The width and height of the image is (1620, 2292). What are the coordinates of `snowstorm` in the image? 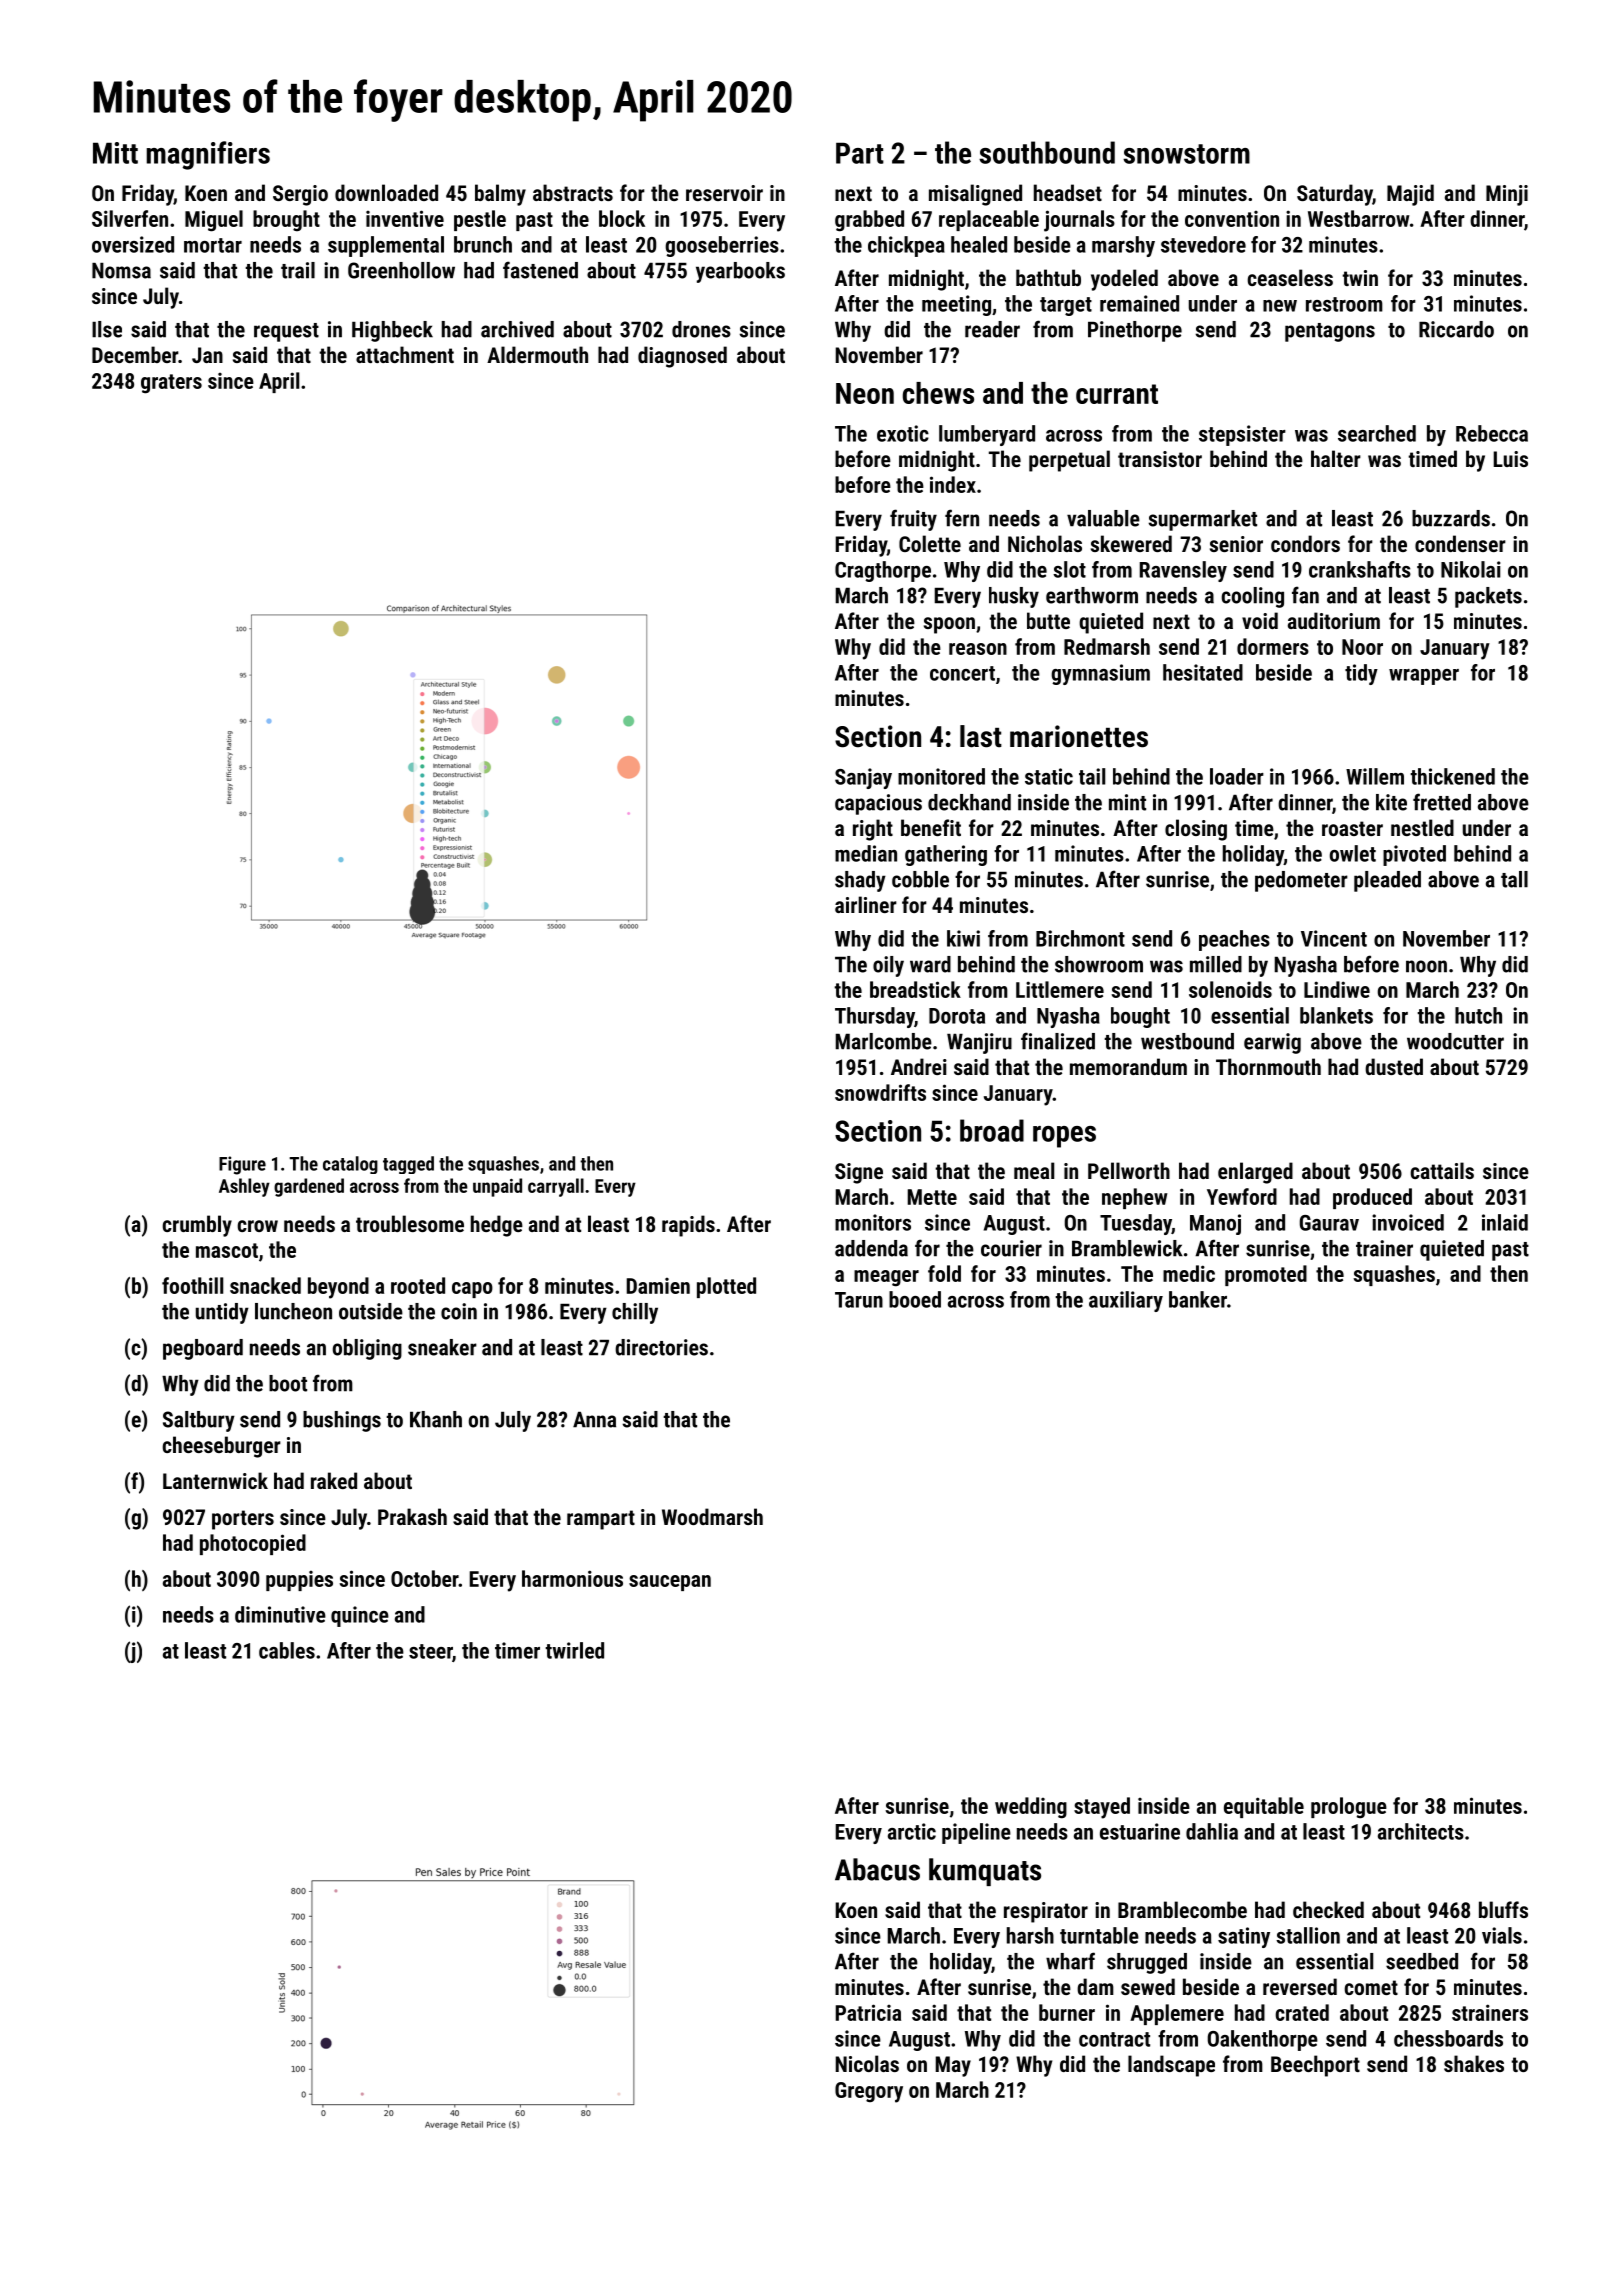 It's located at (1186, 154).
